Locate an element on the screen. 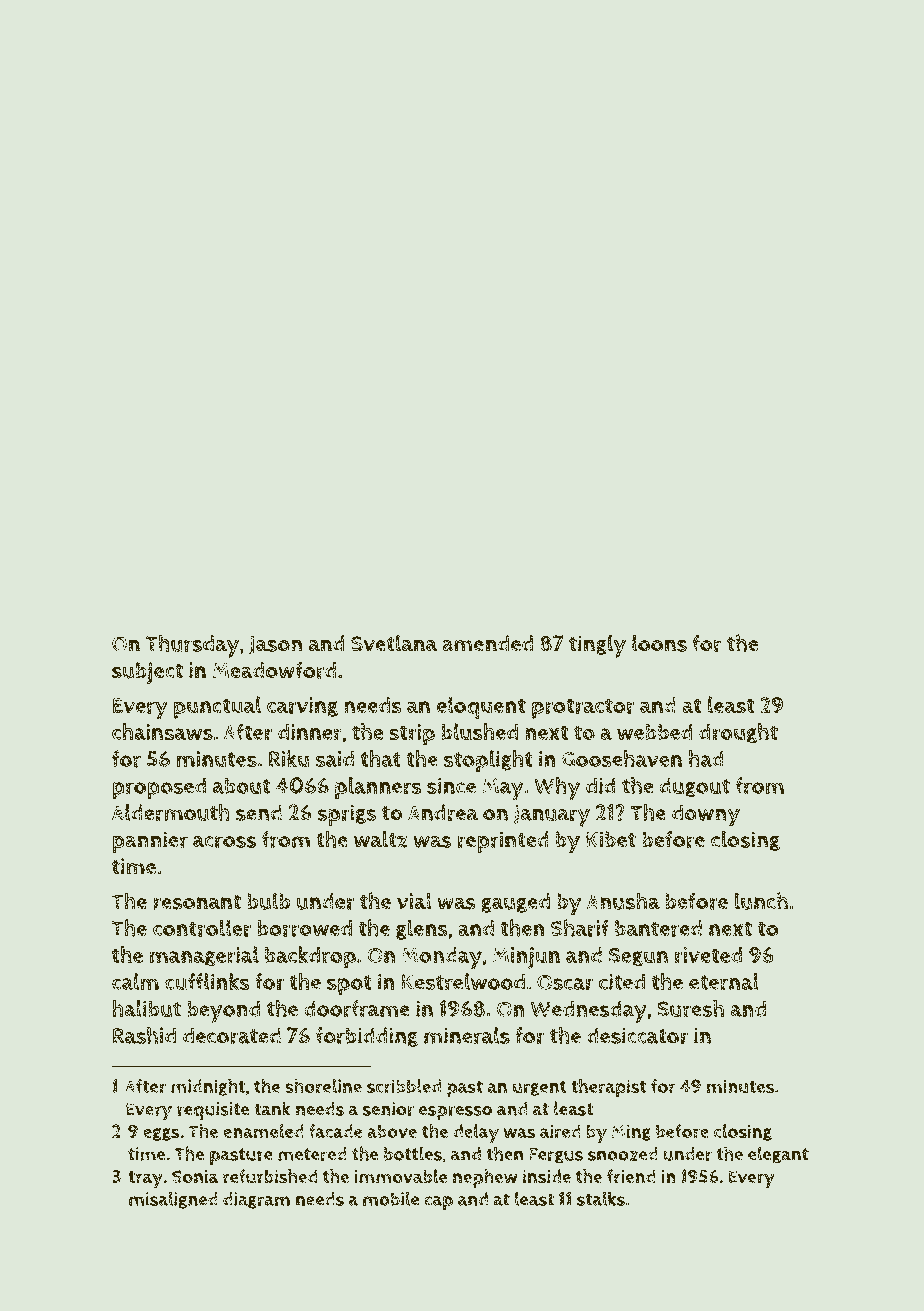 The height and width of the screenshot is (1311, 924). proposed is located at coordinates (159, 788).
